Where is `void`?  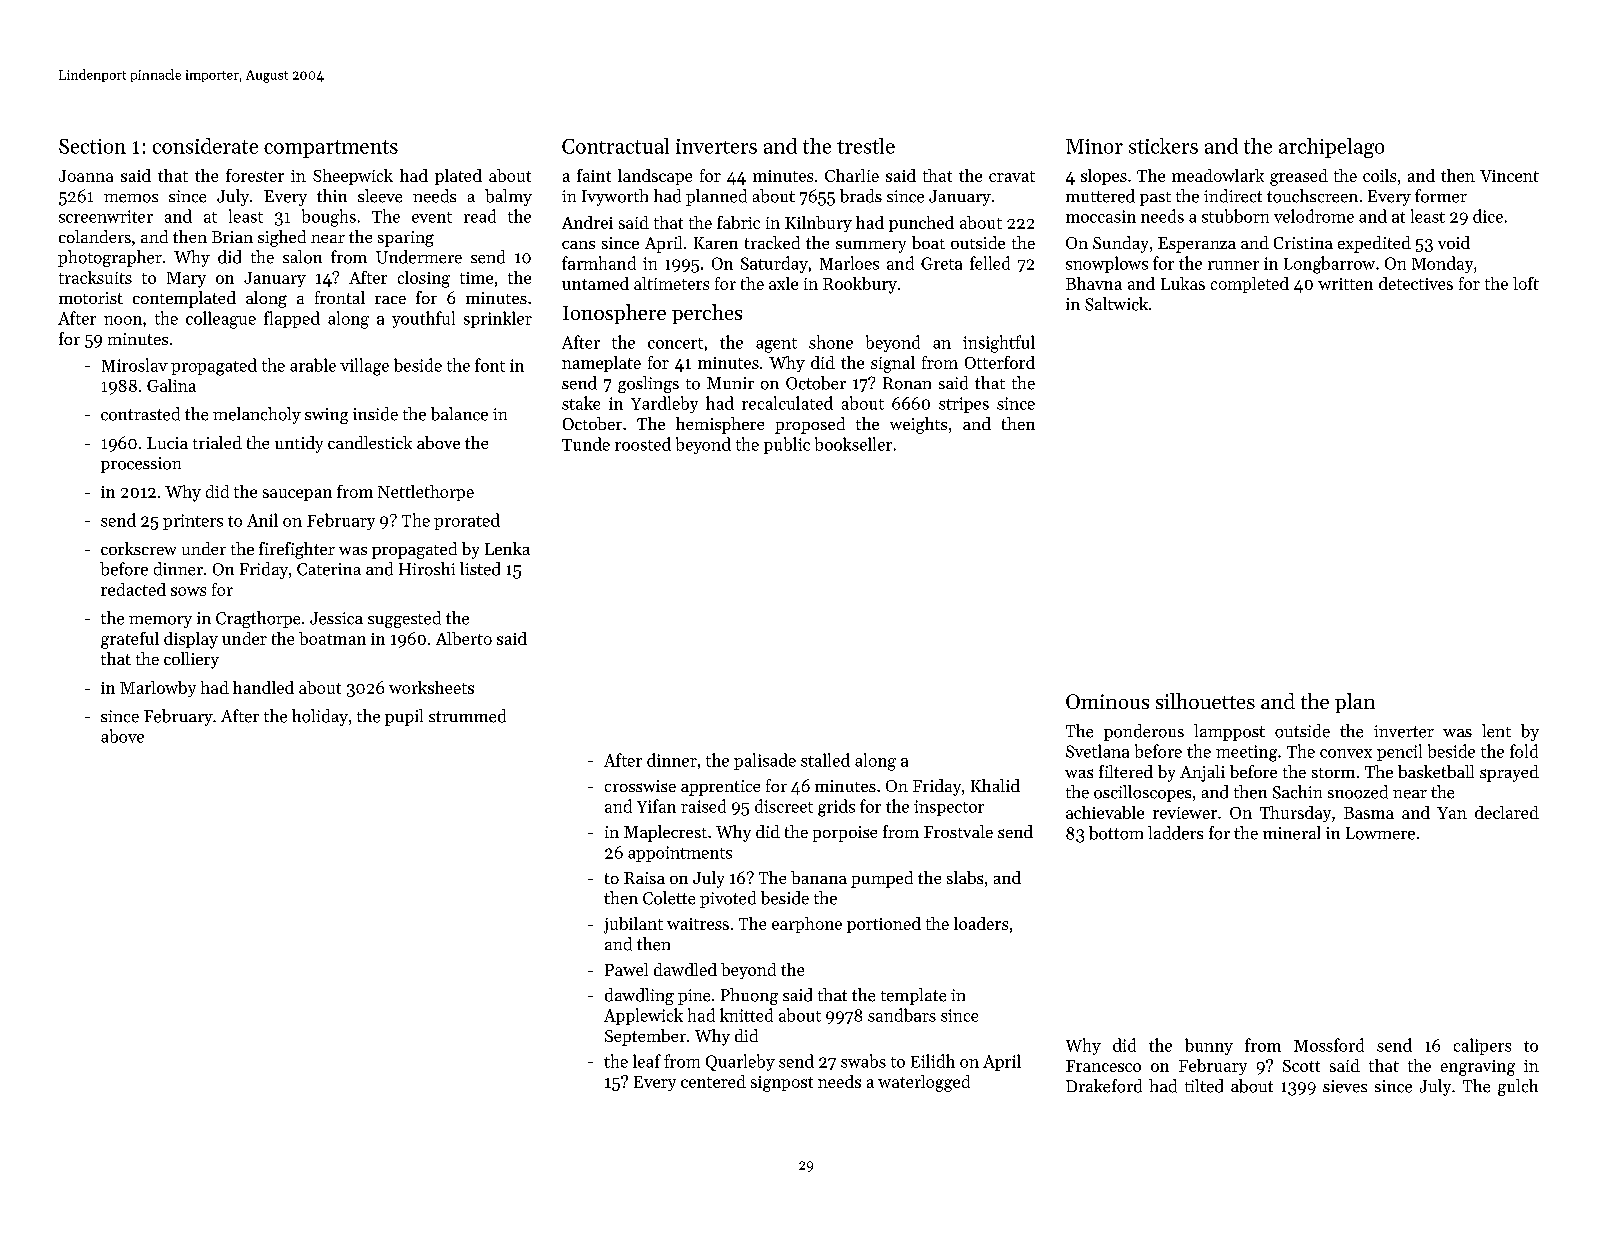
void is located at coordinates (1454, 242).
